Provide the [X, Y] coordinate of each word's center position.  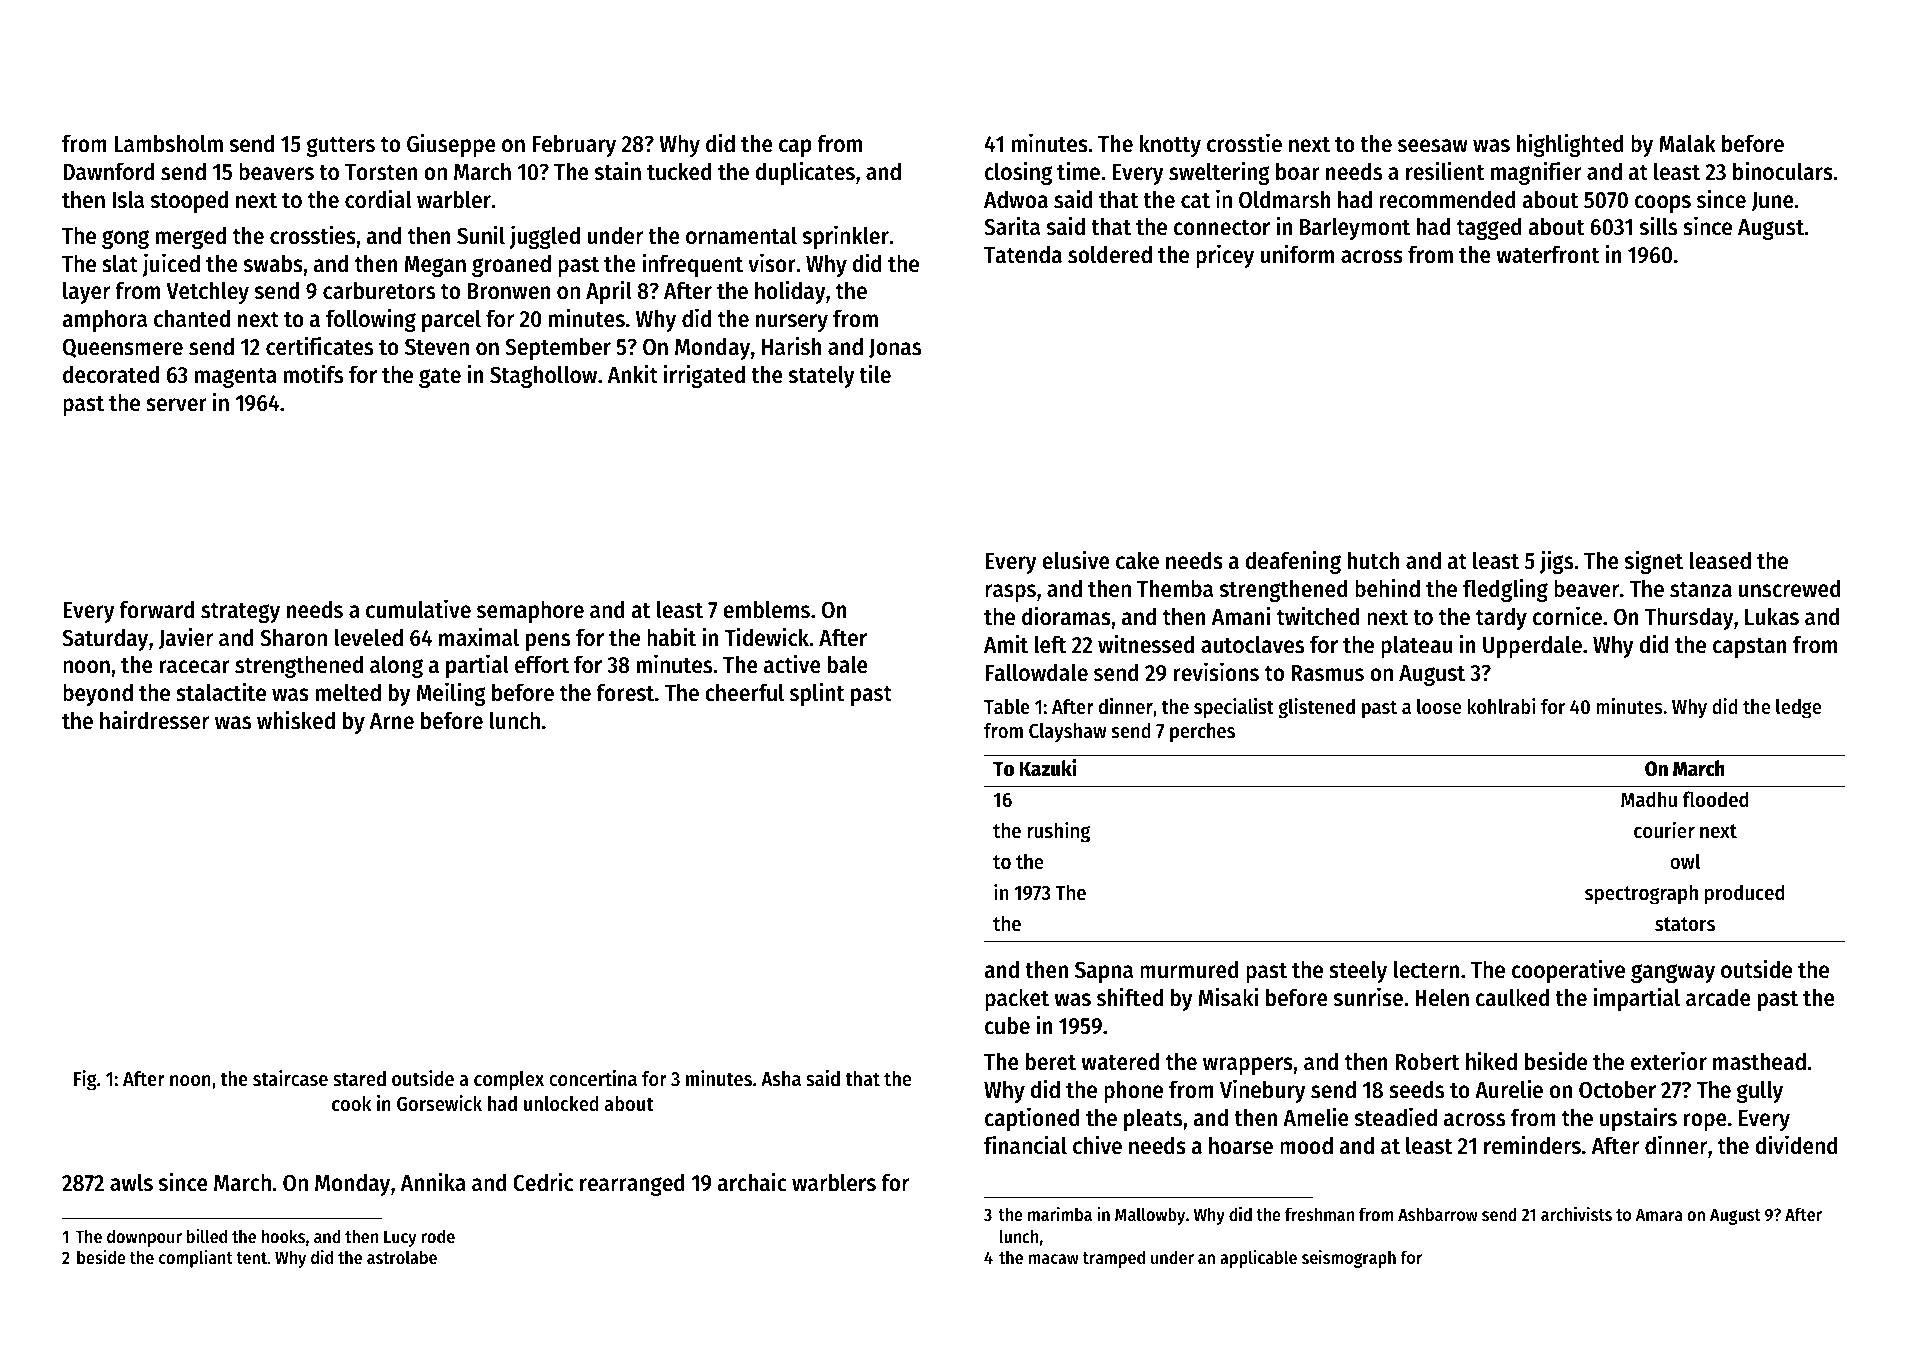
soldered [1110, 254]
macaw [1054, 1259]
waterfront [1548, 254]
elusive [1076, 560]
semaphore [530, 611]
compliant [196, 1259]
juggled [545, 237]
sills [1658, 226]
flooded [1716, 799]
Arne [392, 721]
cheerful [744, 692]
